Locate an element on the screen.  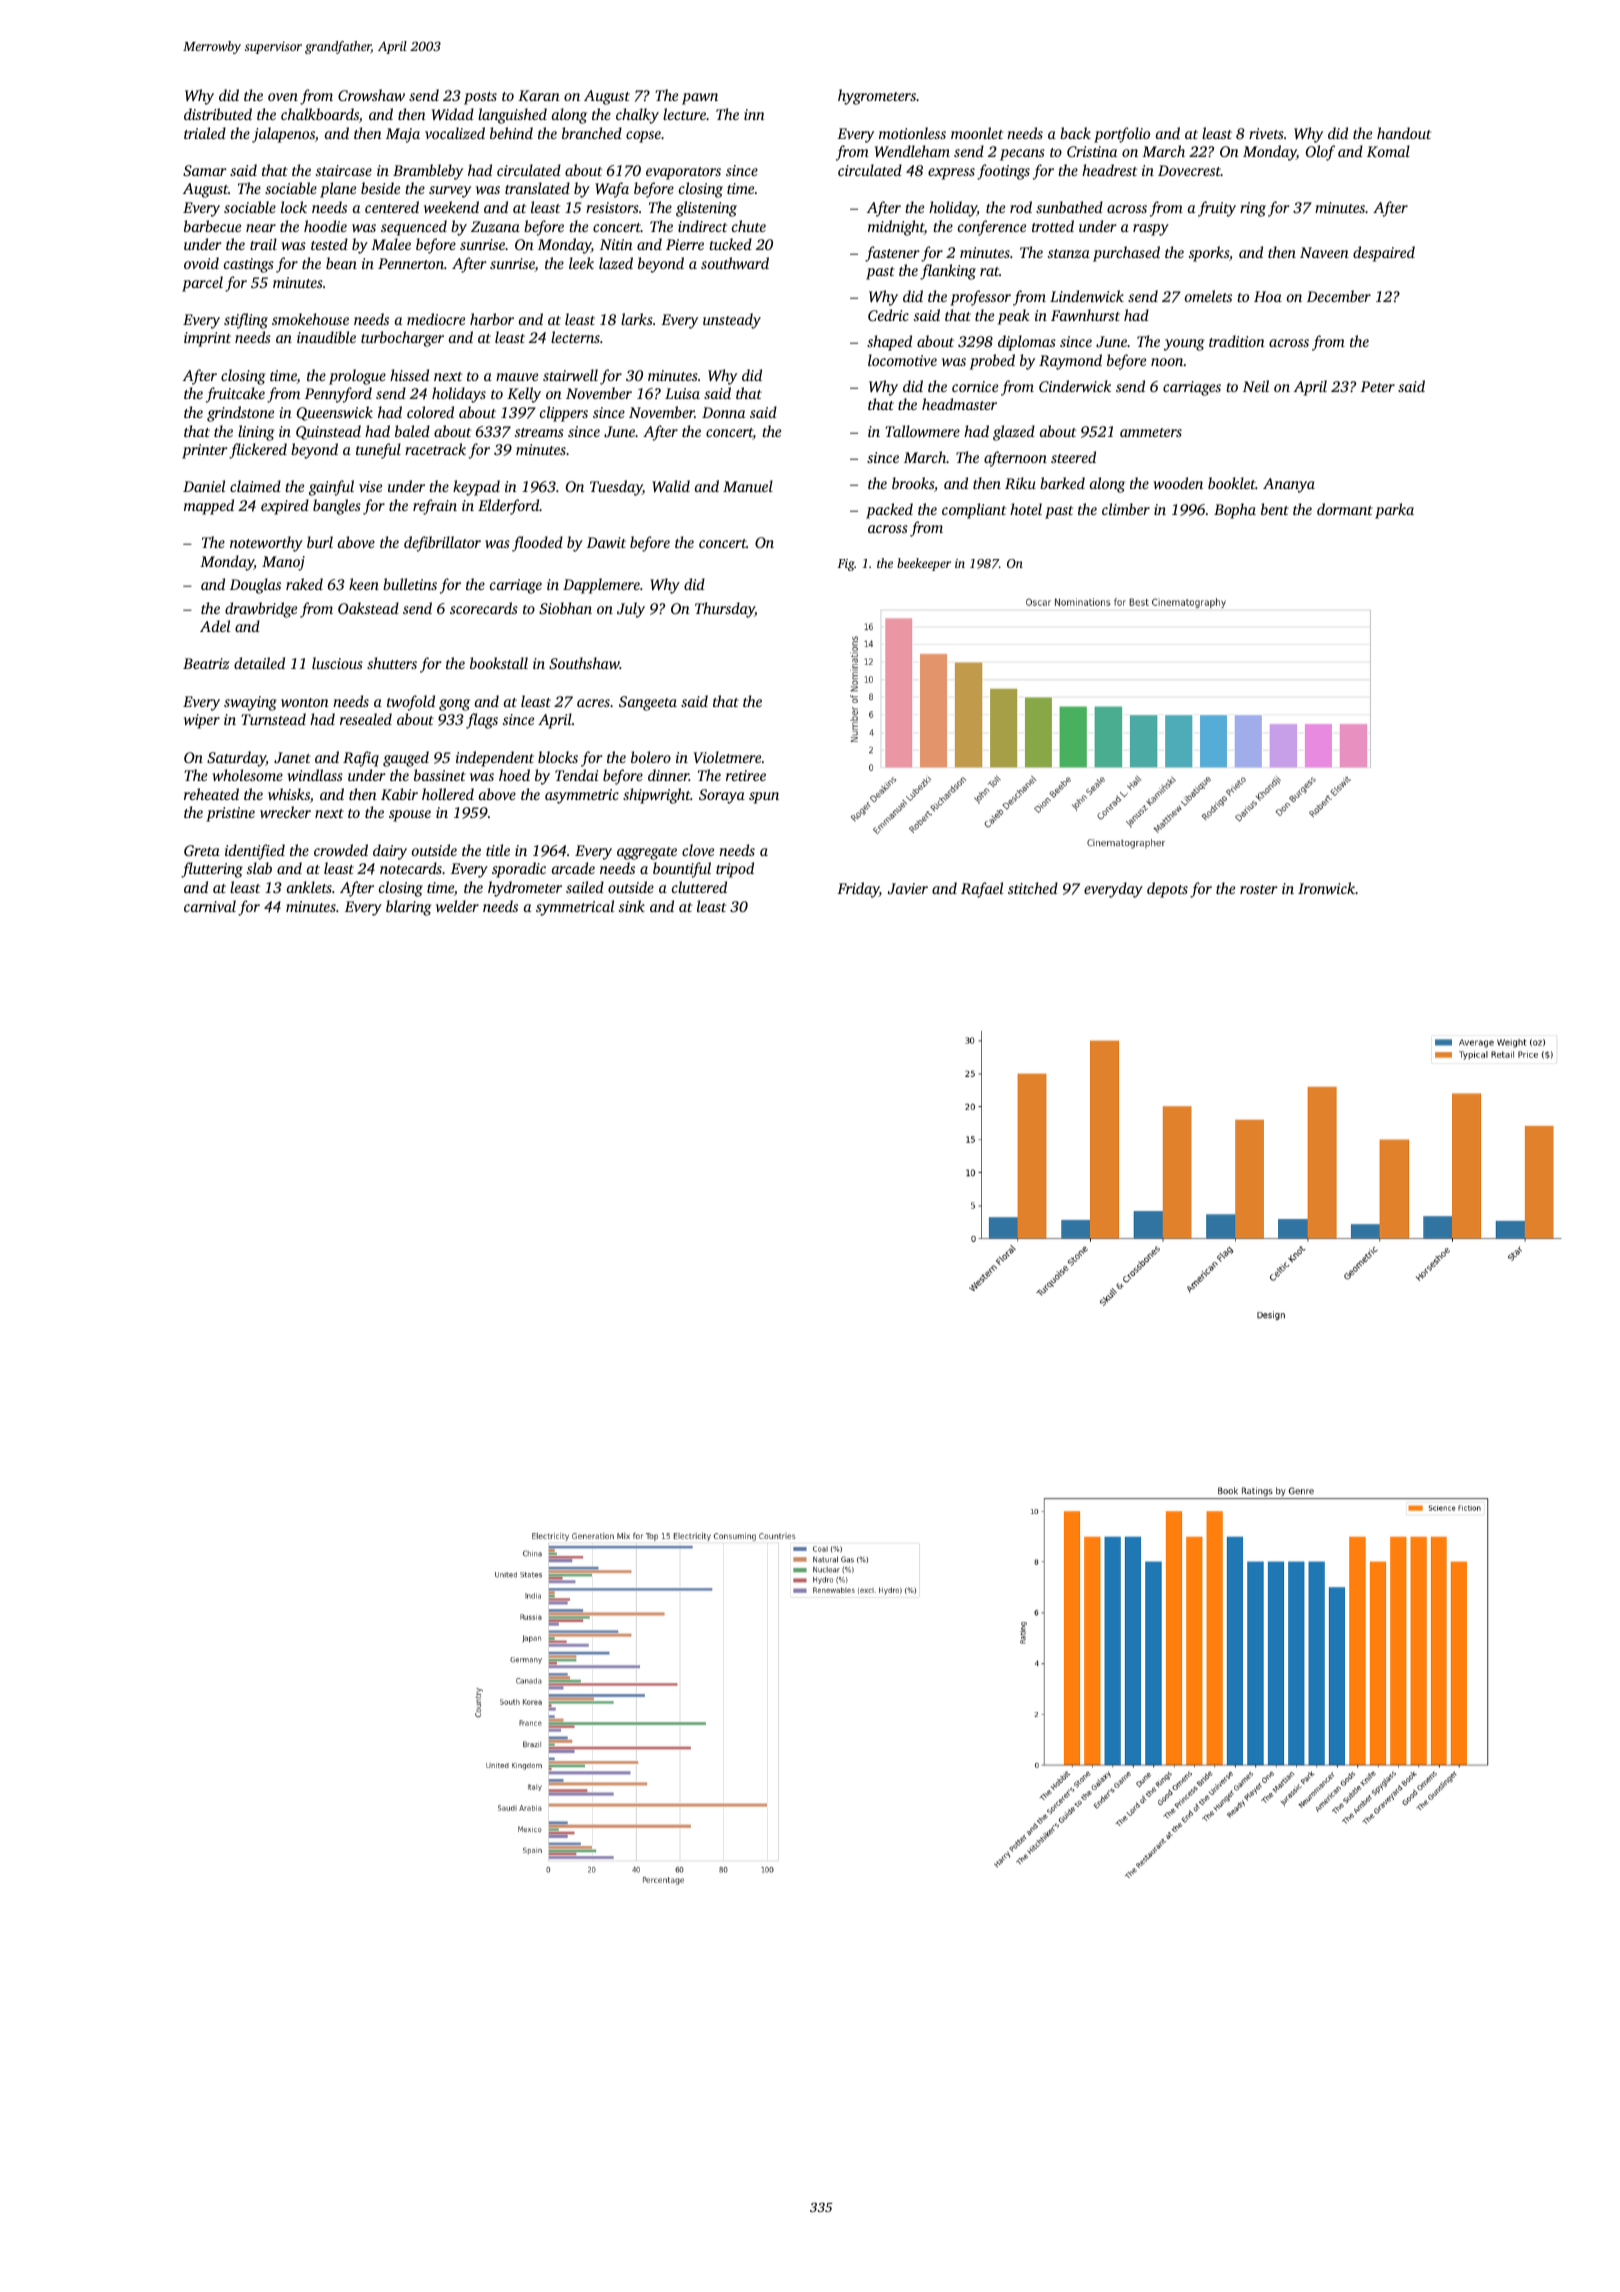
Rafael is located at coordinates (982, 890).
